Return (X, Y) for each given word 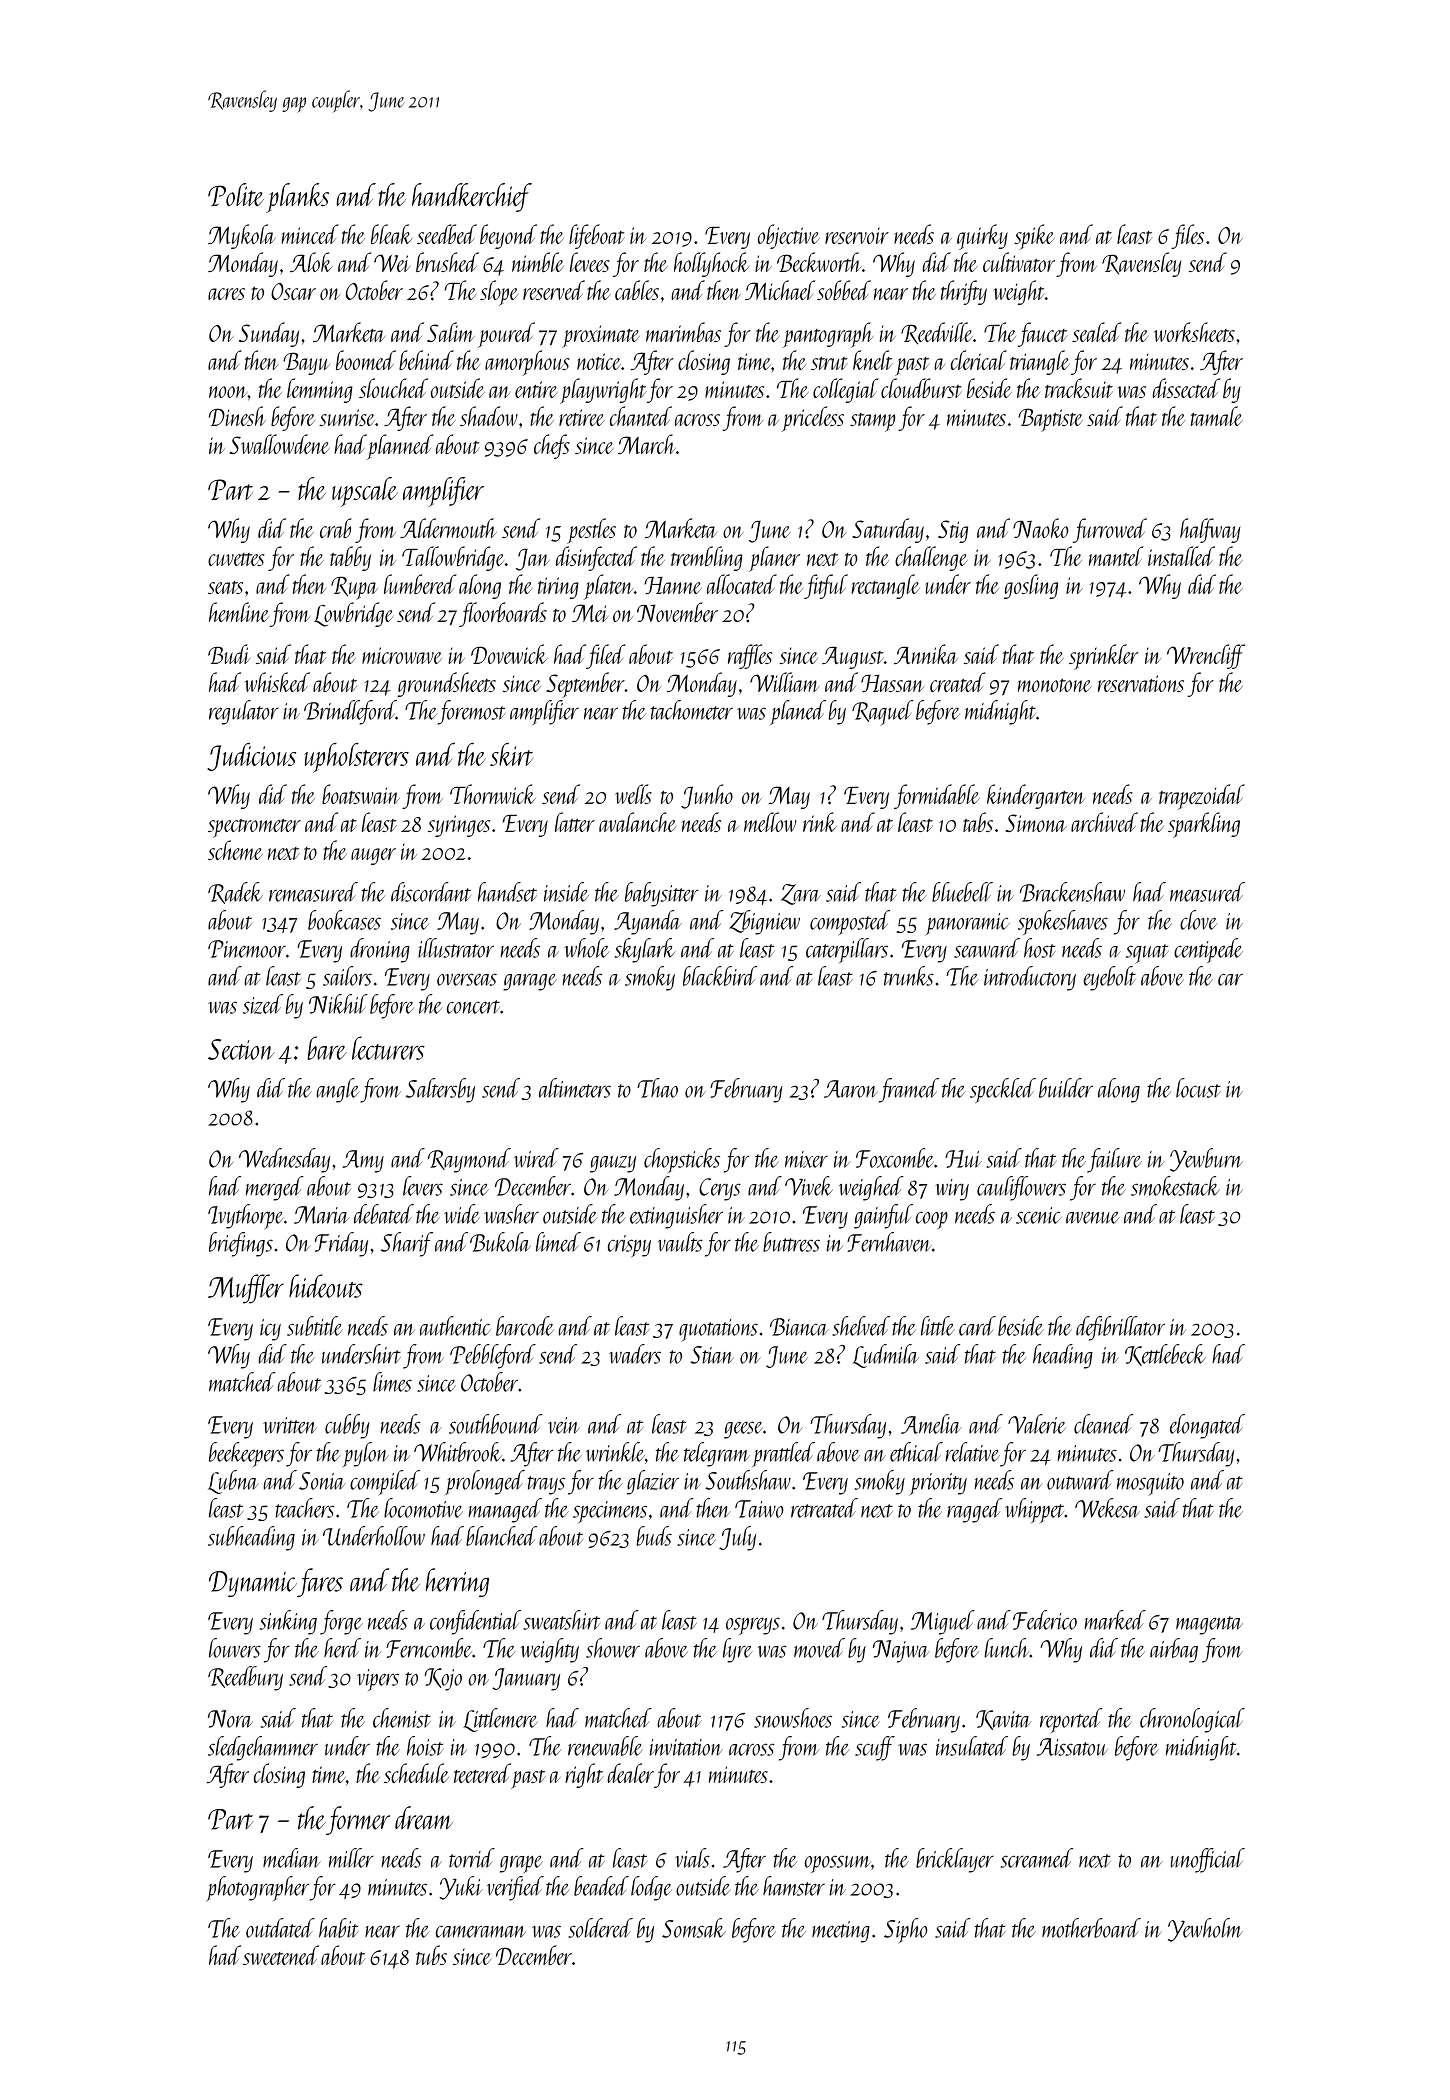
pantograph (828, 335)
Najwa (901, 1651)
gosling (1031, 586)
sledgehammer (263, 1748)
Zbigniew (764, 922)
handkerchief (472, 197)
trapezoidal (1202, 797)
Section (241, 1049)
